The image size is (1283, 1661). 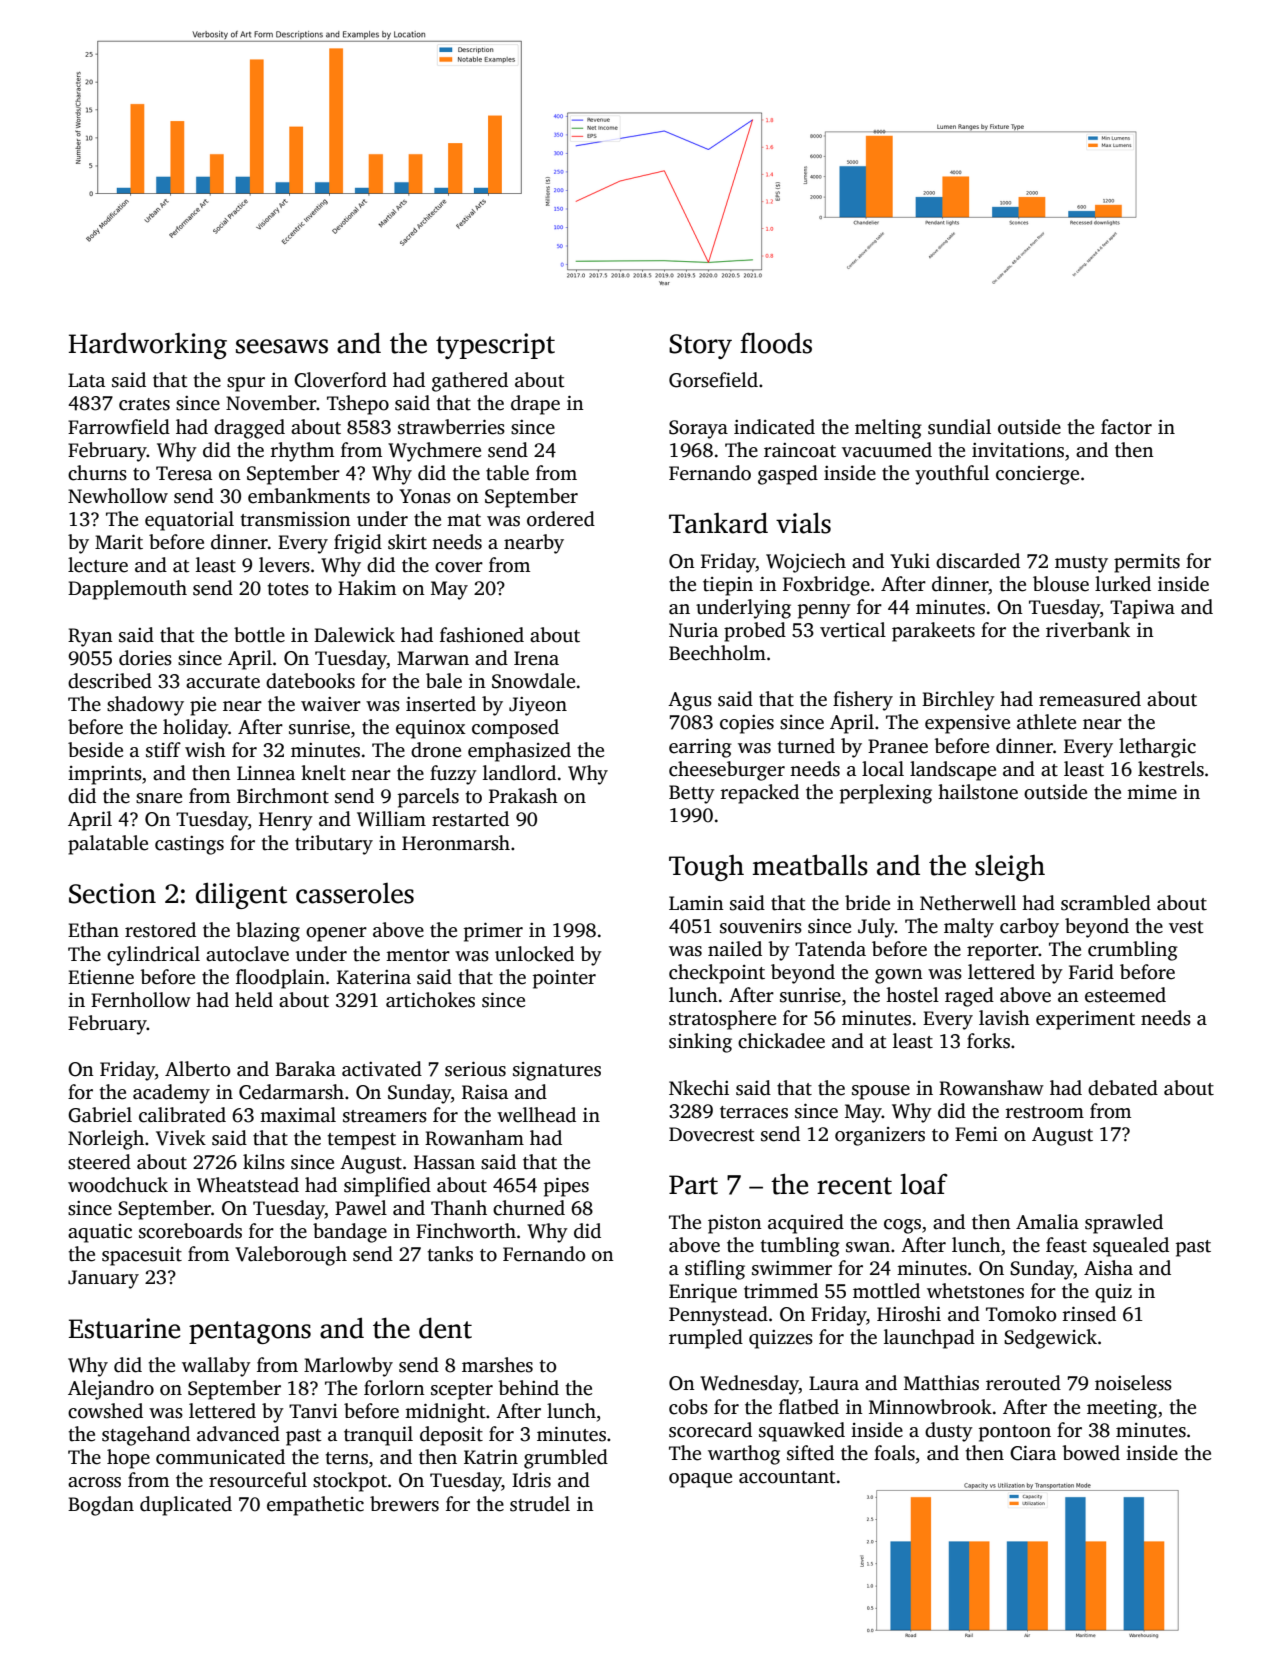 I want to click on remeasured, so click(x=1090, y=699).
